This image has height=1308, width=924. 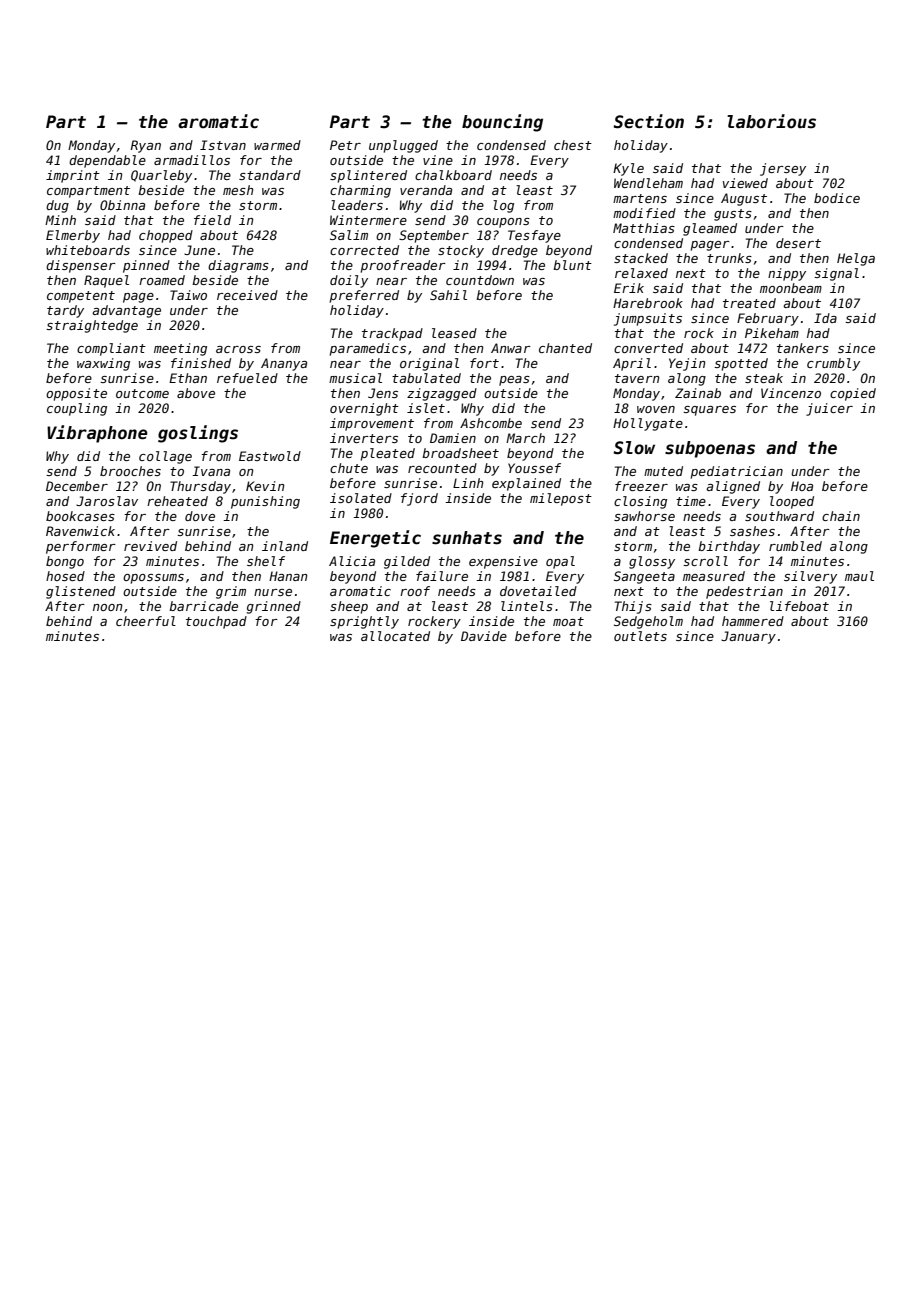 What do you see at coordinates (565, 348) in the image?
I see `chanted` at bounding box center [565, 348].
